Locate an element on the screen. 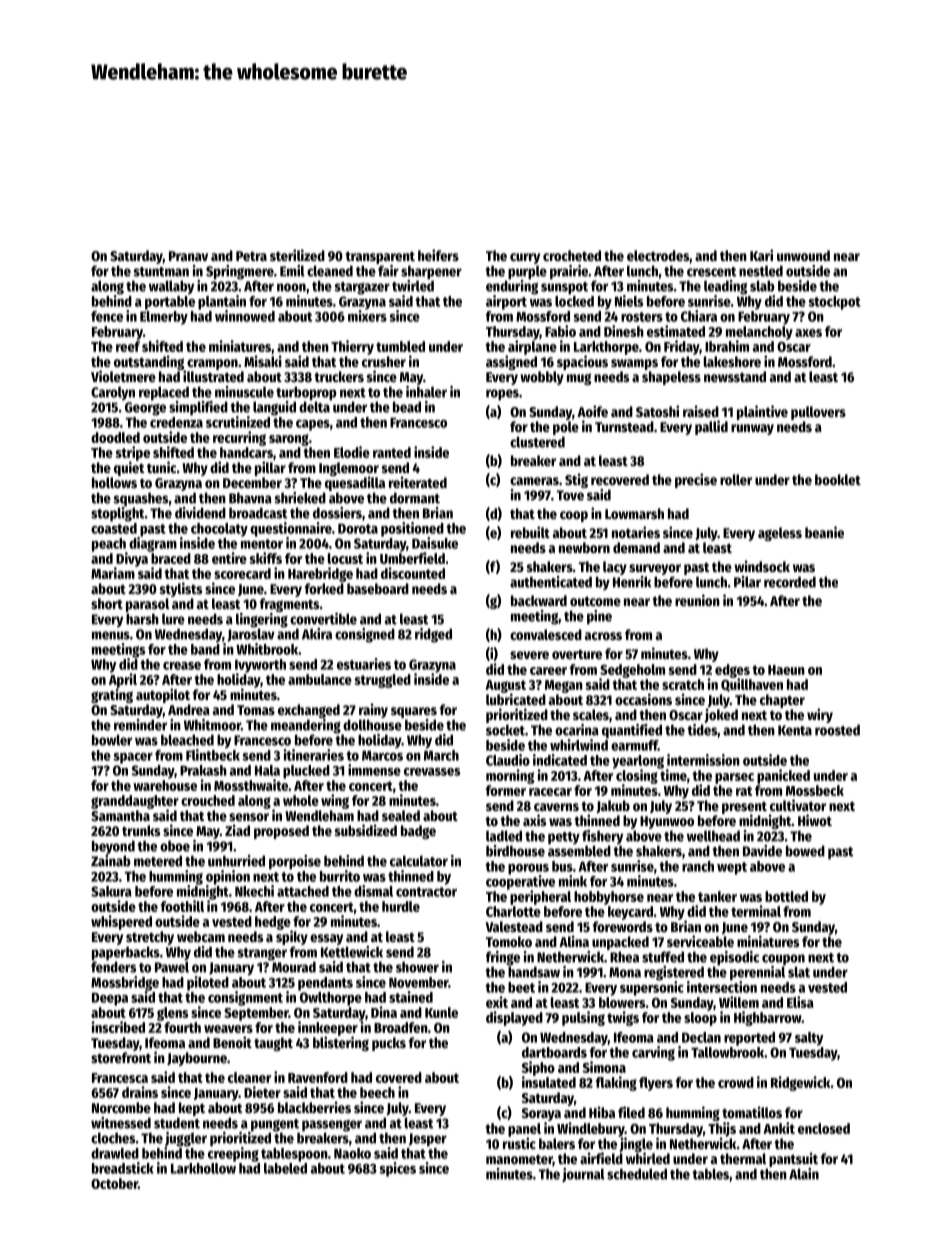 Image resolution: width=952 pixels, height=1233 pixels. unwound is located at coordinates (803, 255).
